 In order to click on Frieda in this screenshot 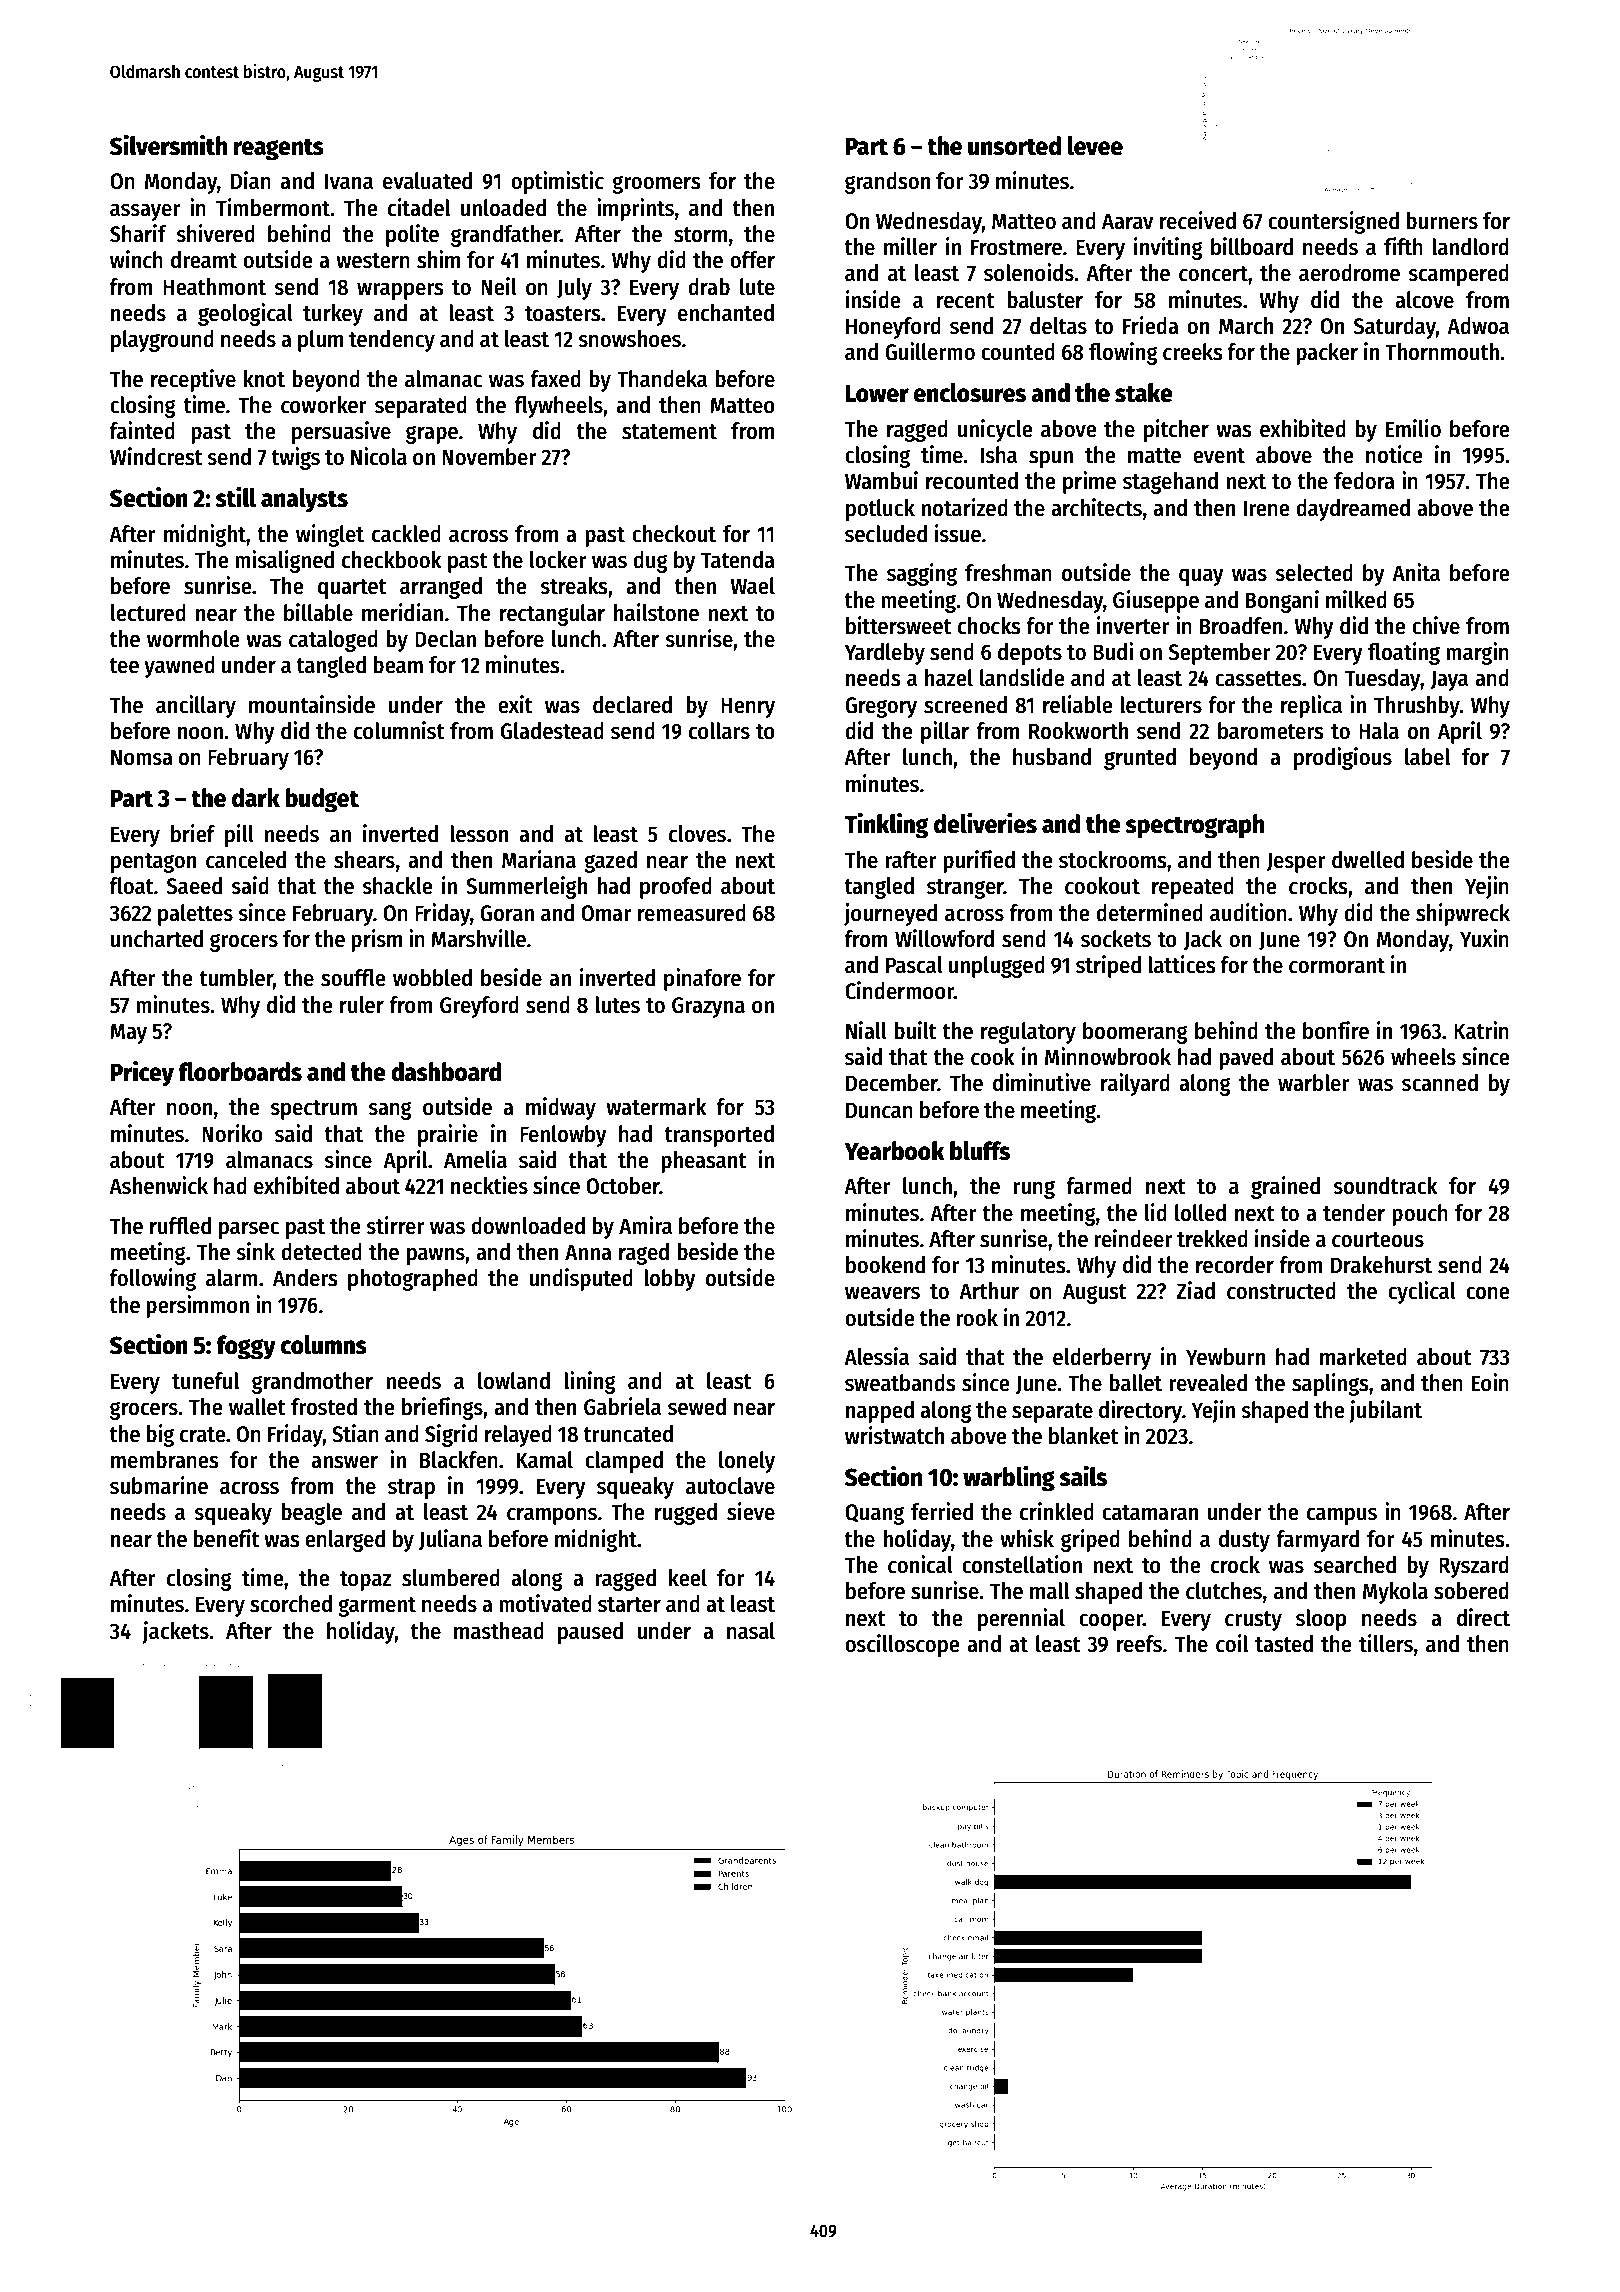, I will do `click(1151, 325)`.
